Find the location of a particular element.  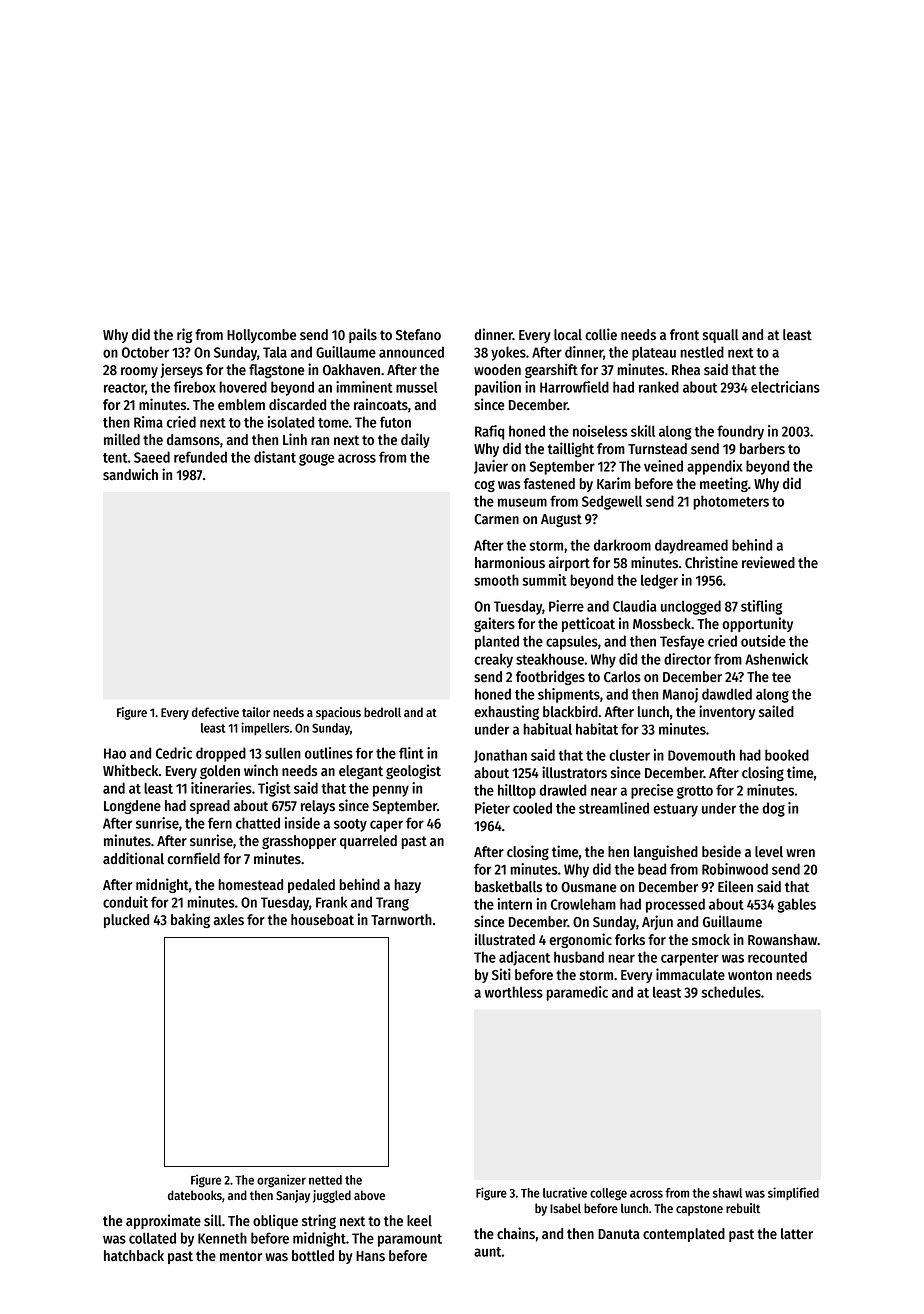

booked is located at coordinates (787, 755).
